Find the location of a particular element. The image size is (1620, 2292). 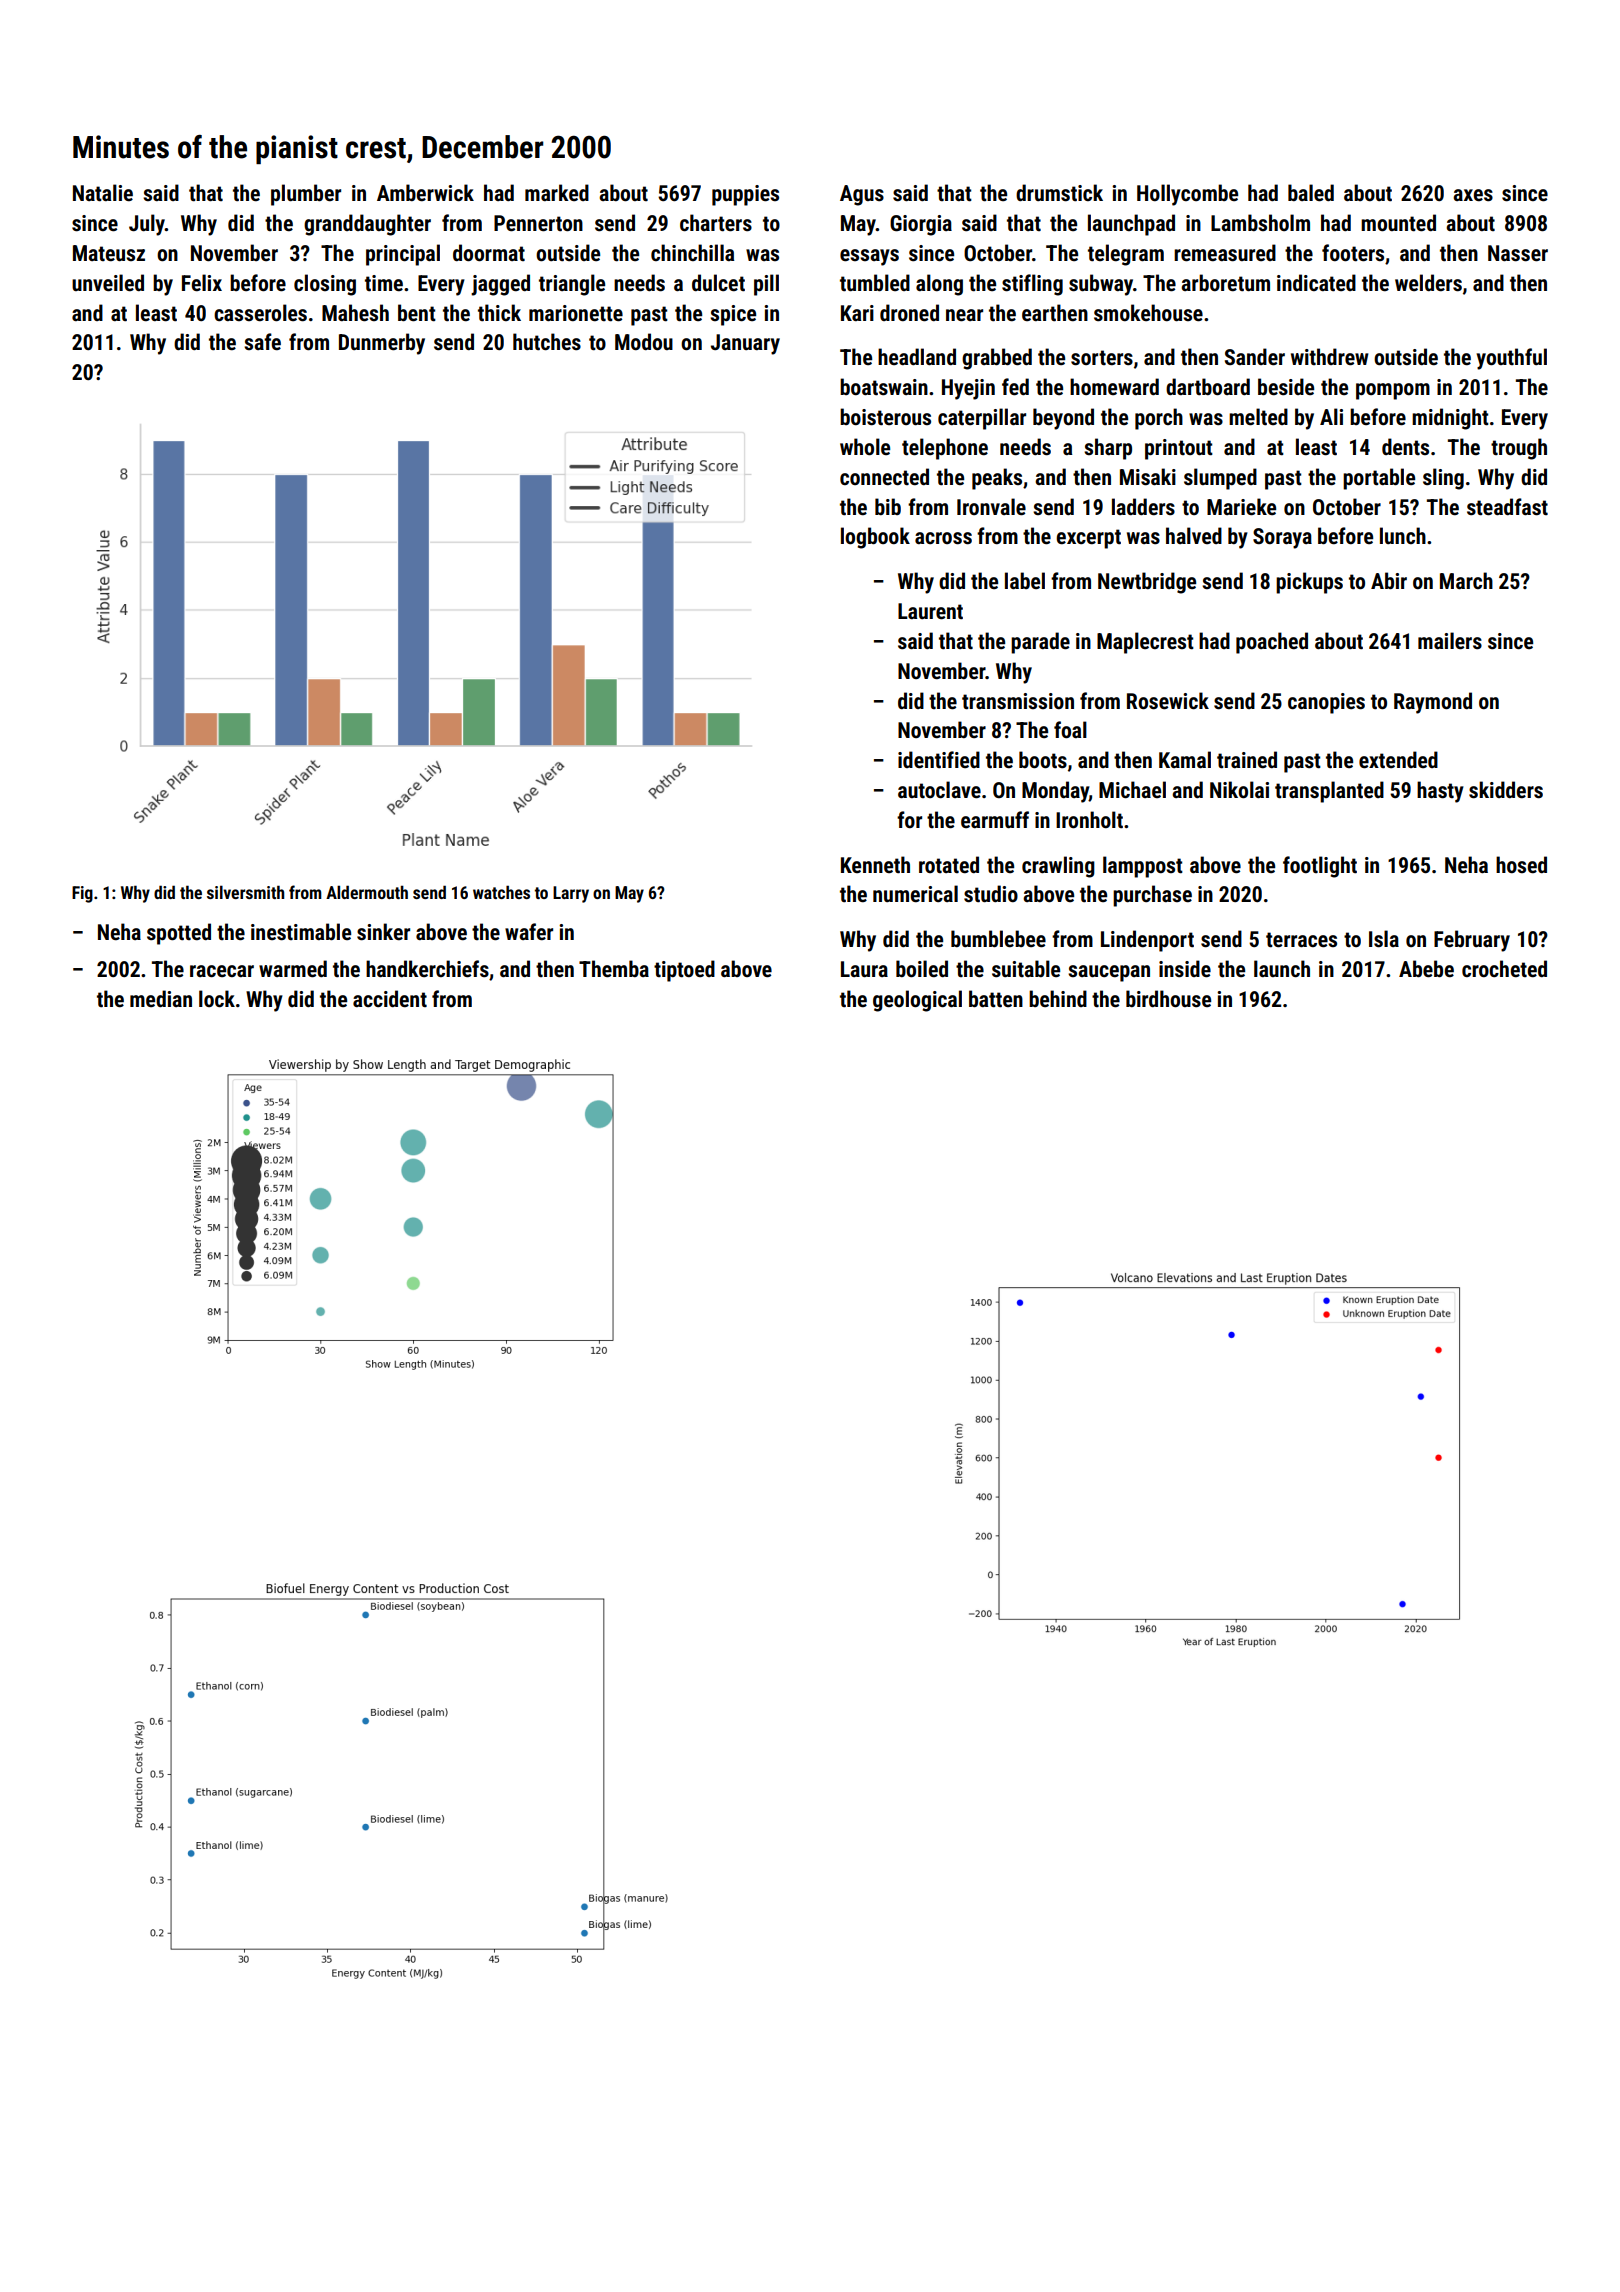

median is located at coordinates (161, 998).
